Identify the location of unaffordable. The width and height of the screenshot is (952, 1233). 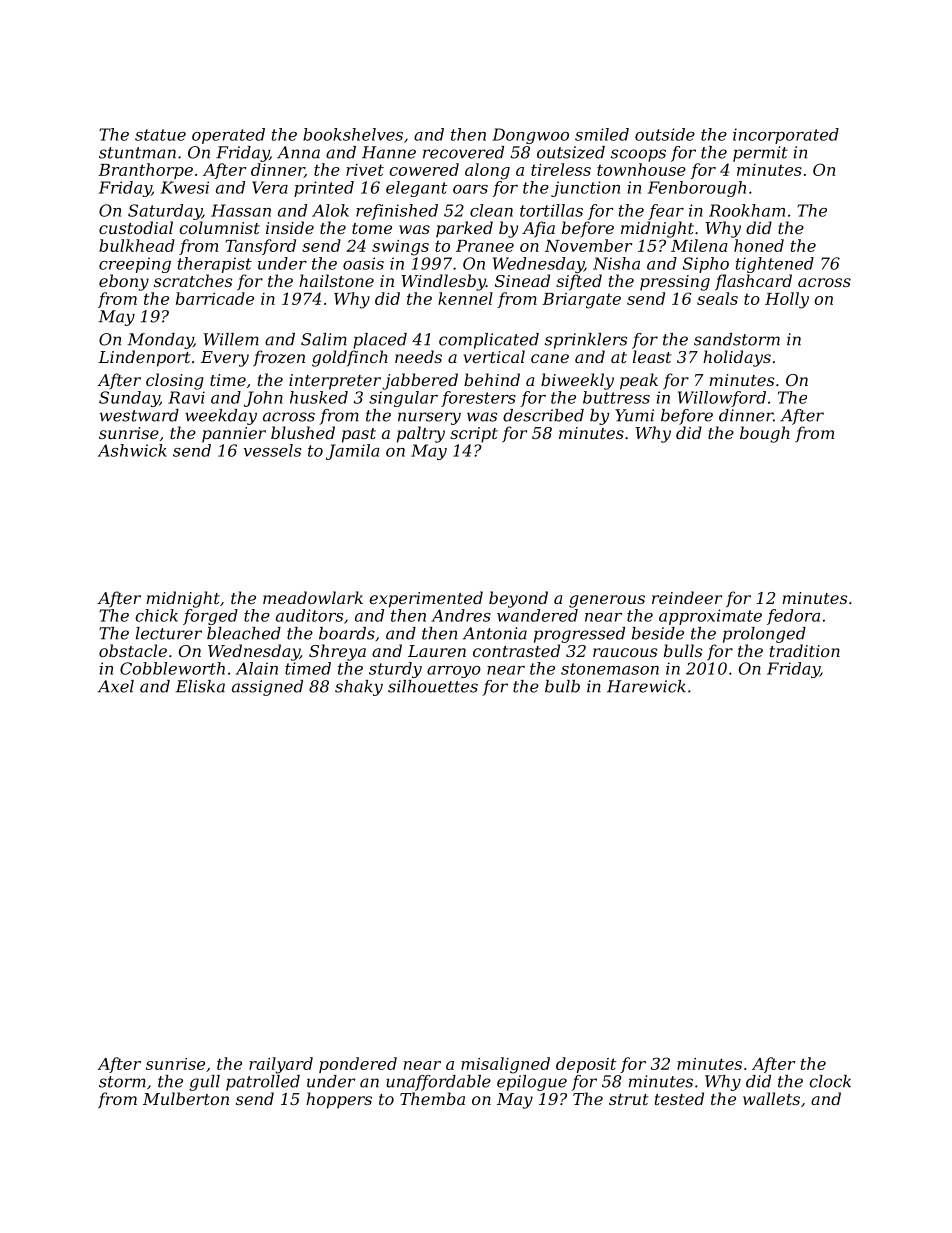
(438, 1083).
